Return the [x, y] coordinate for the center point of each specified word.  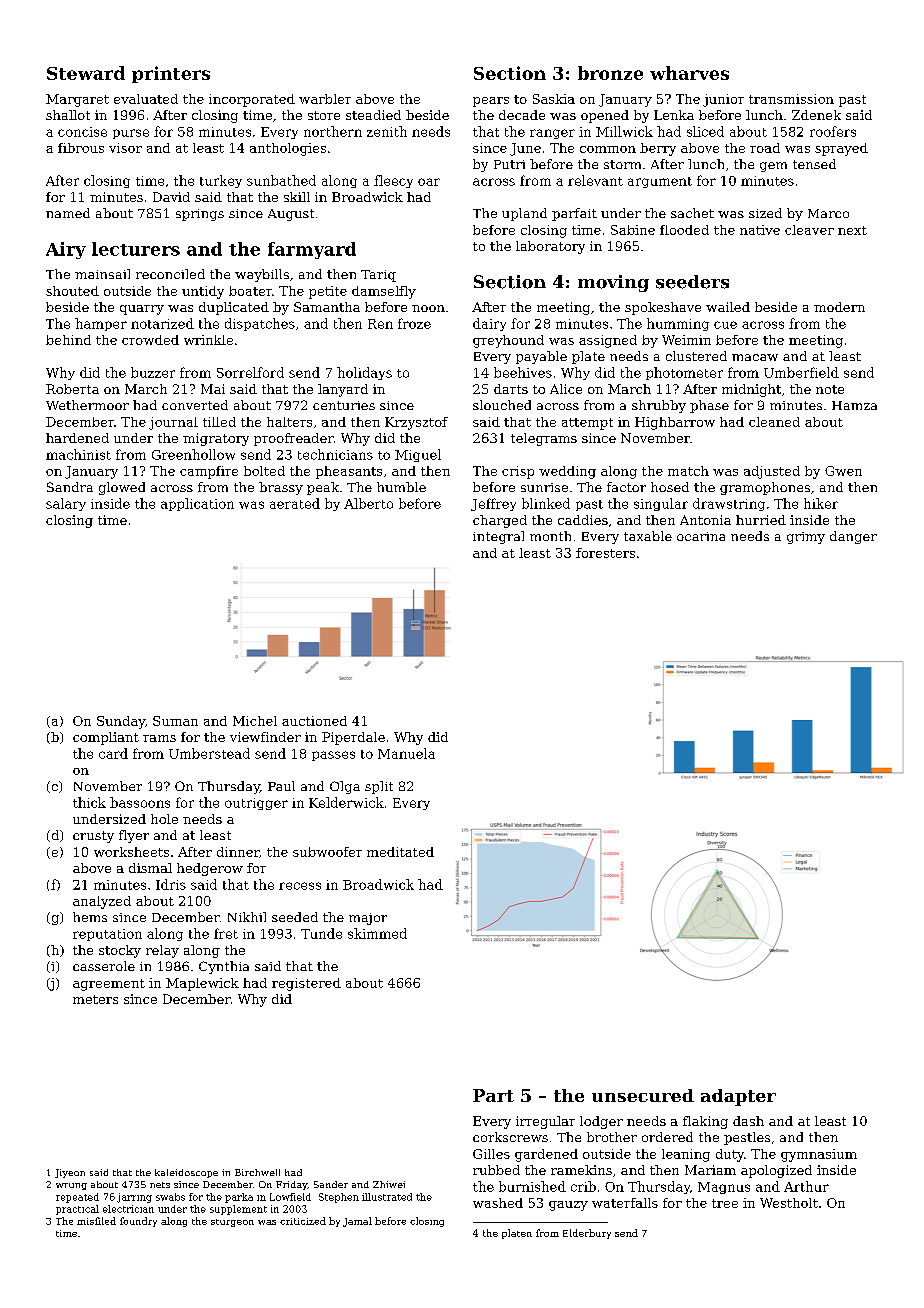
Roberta [72, 389]
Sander [331, 1184]
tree [725, 1203]
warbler [325, 99]
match [688, 471]
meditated [400, 852]
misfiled [96, 1221]
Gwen [843, 471]
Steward [86, 73]
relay [162, 951]
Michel [255, 721]
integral [498, 537]
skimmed [377, 933]
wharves [689, 73]
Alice [566, 389]
